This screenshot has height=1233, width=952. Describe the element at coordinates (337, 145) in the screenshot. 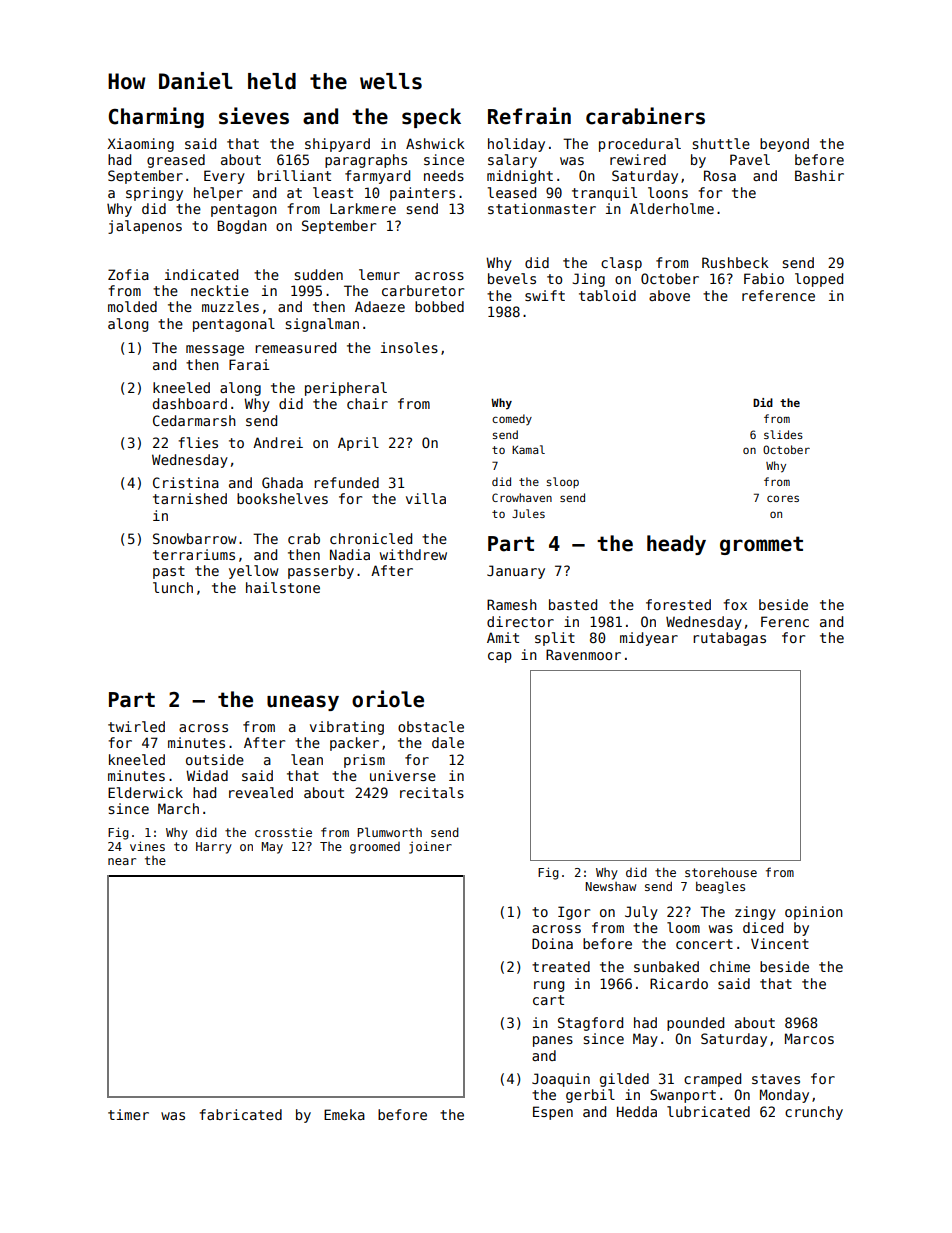

I see `shipyard` at that location.
